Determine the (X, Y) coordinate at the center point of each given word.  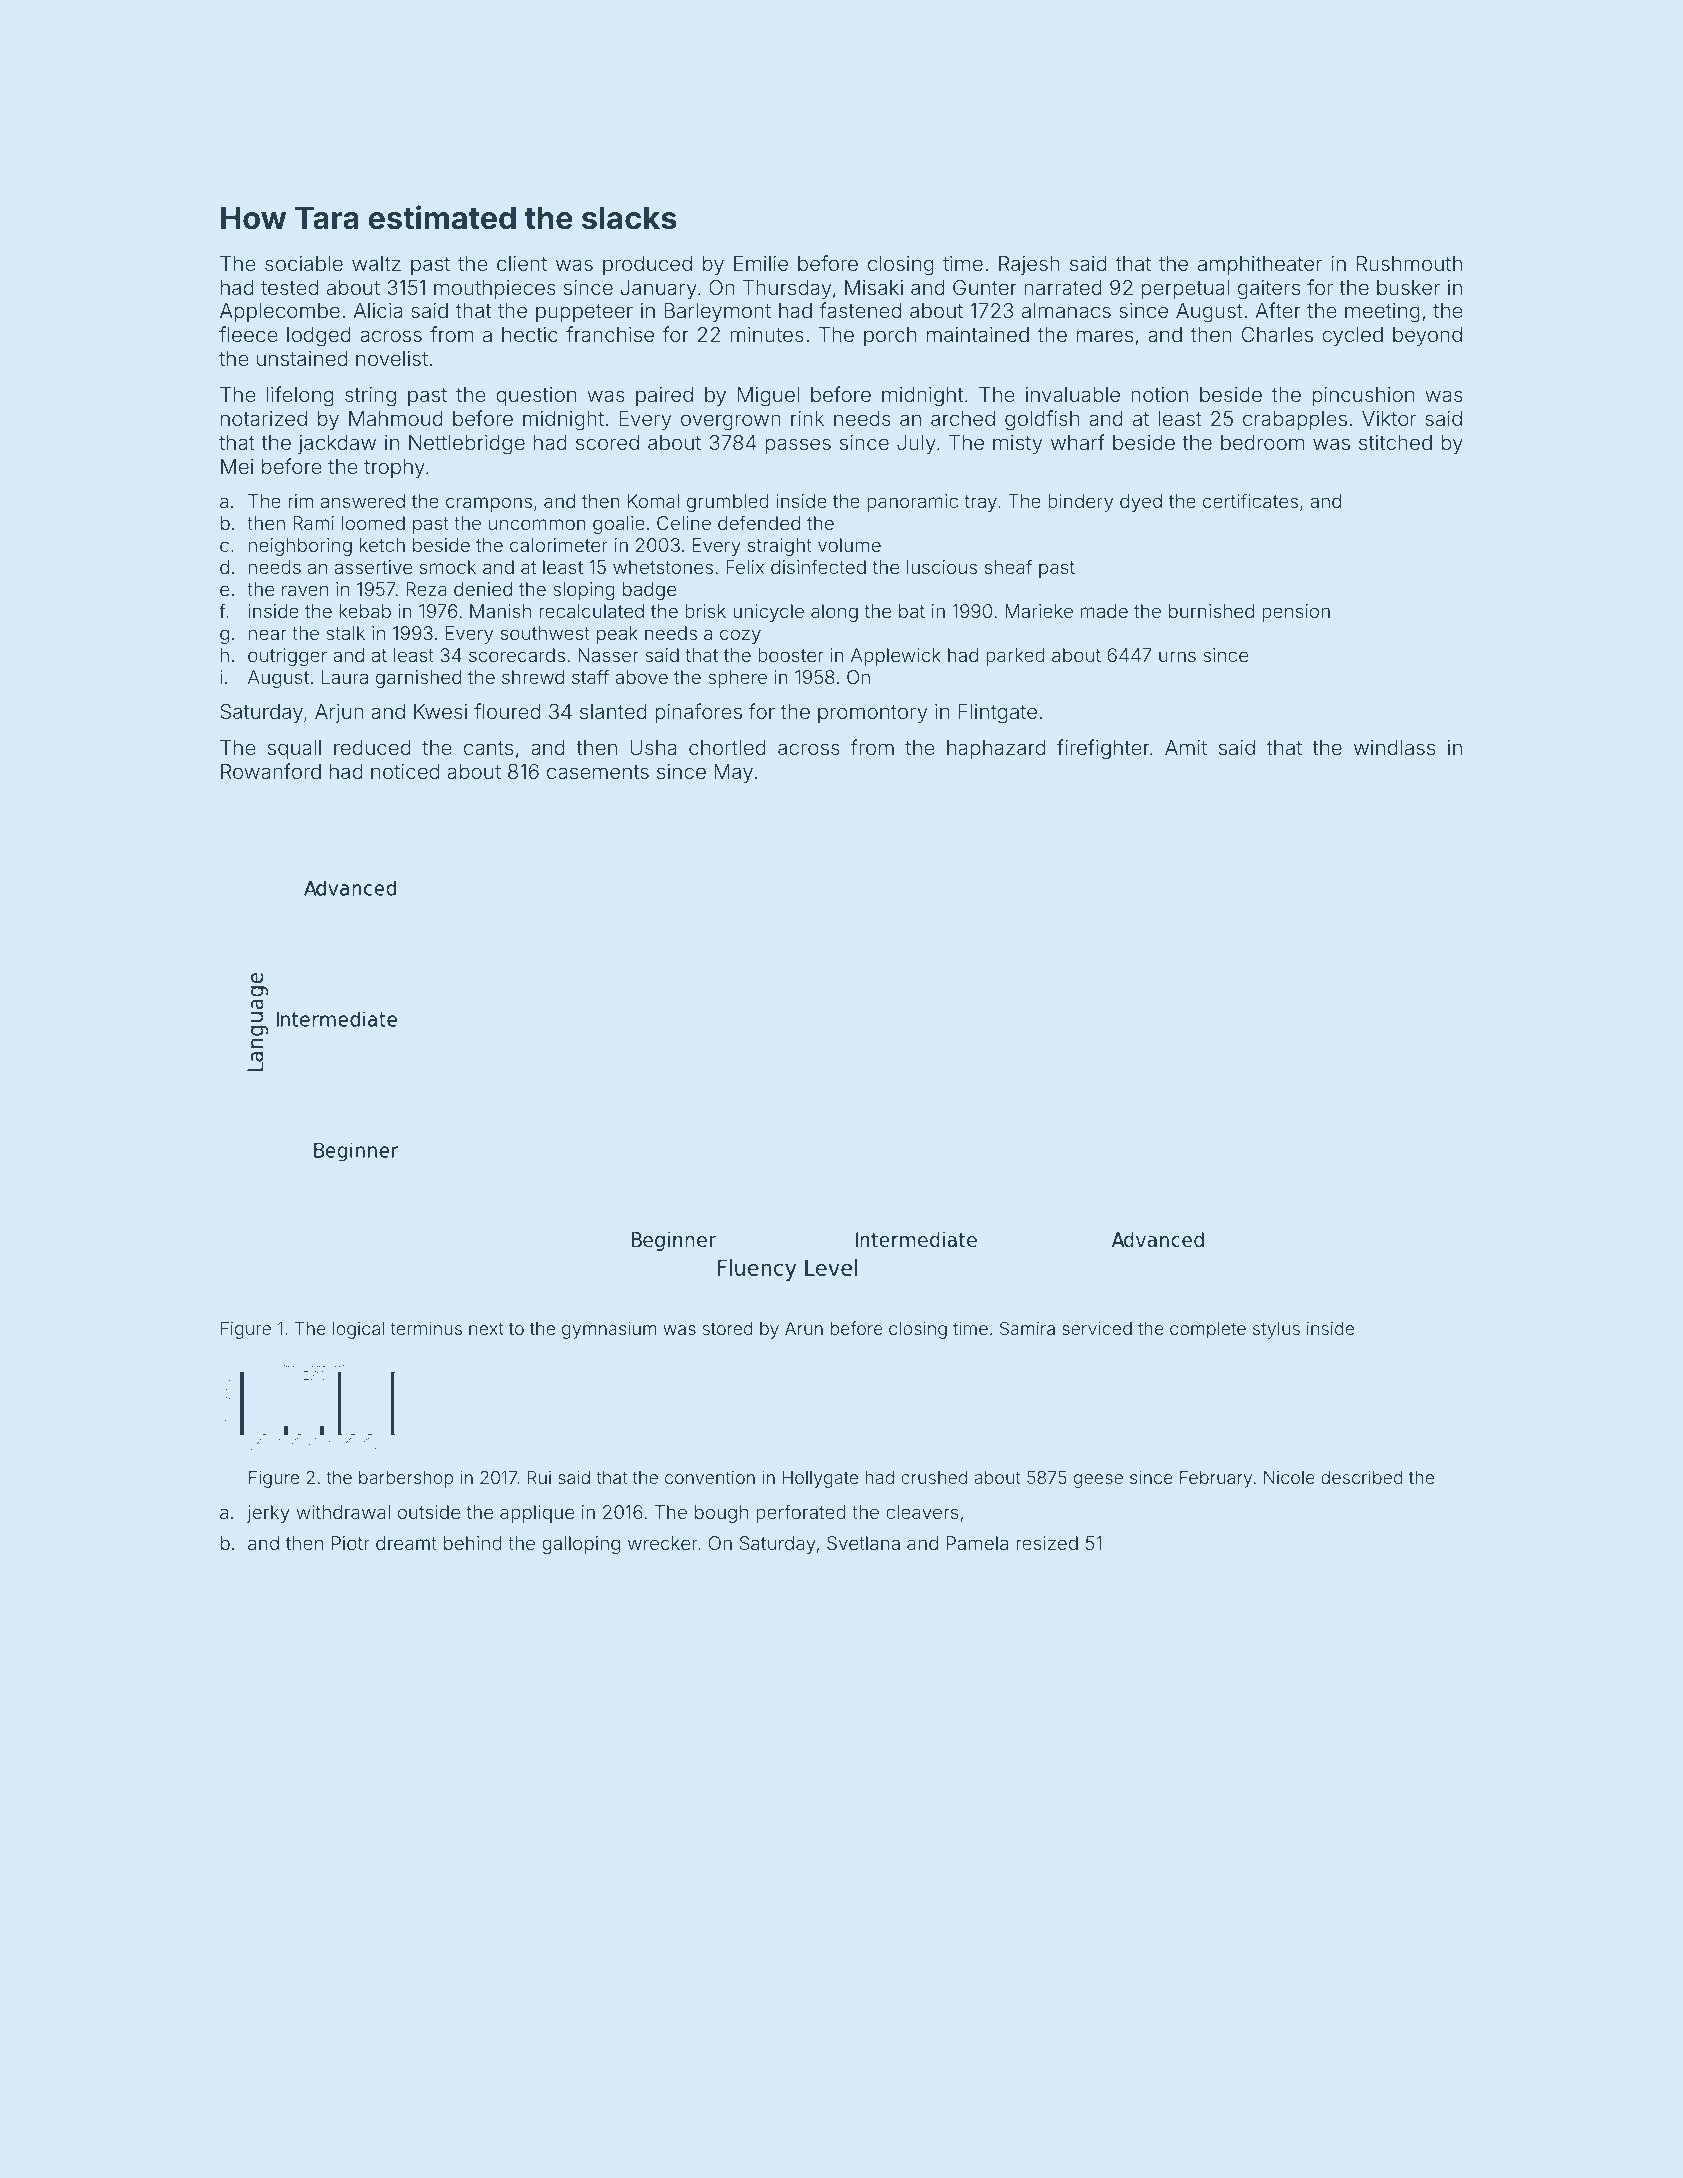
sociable (304, 263)
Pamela (977, 1543)
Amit (1186, 747)
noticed (405, 771)
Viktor (1389, 418)
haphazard (996, 749)
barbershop (406, 1479)
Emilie (761, 263)
